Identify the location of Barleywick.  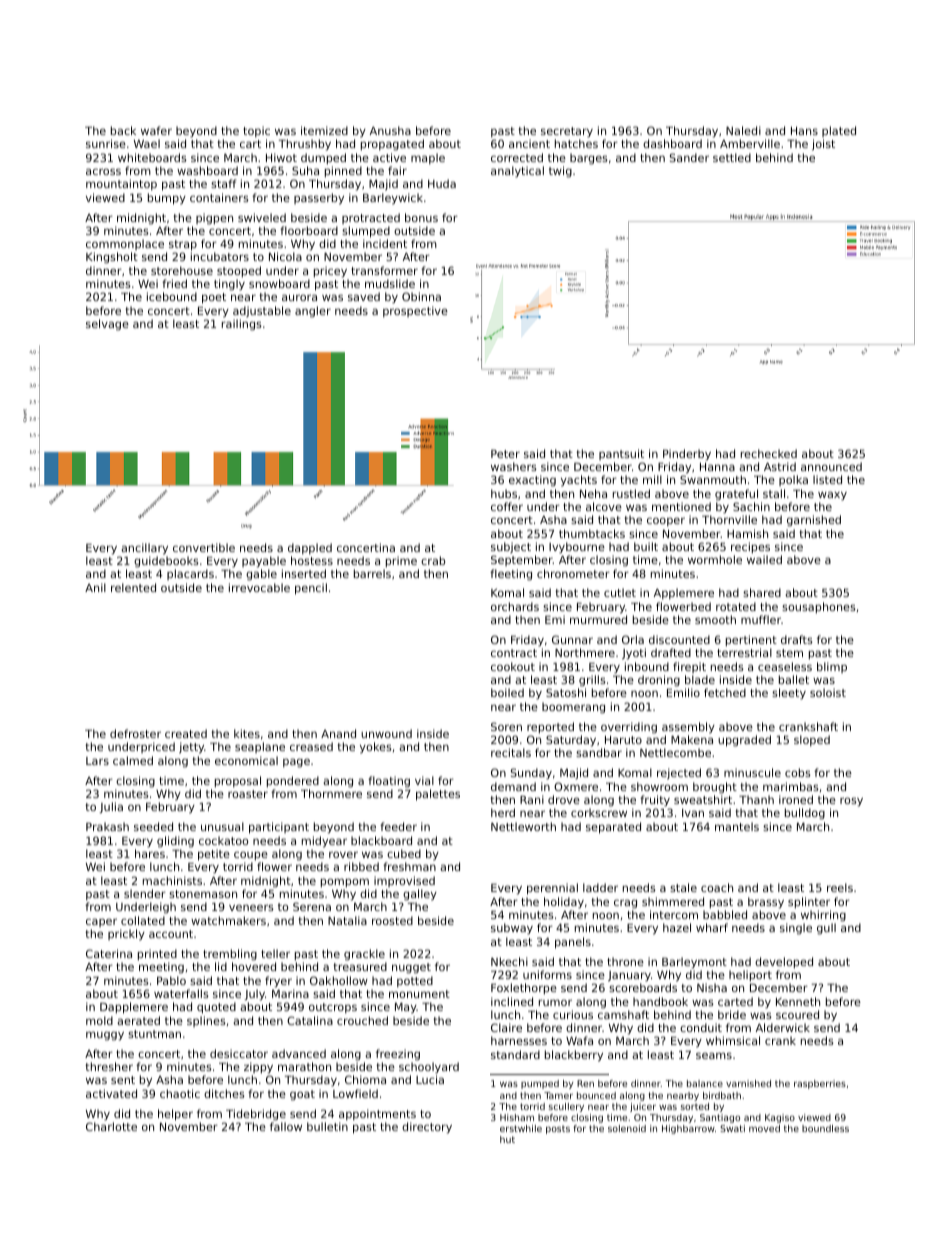
(393, 199).
